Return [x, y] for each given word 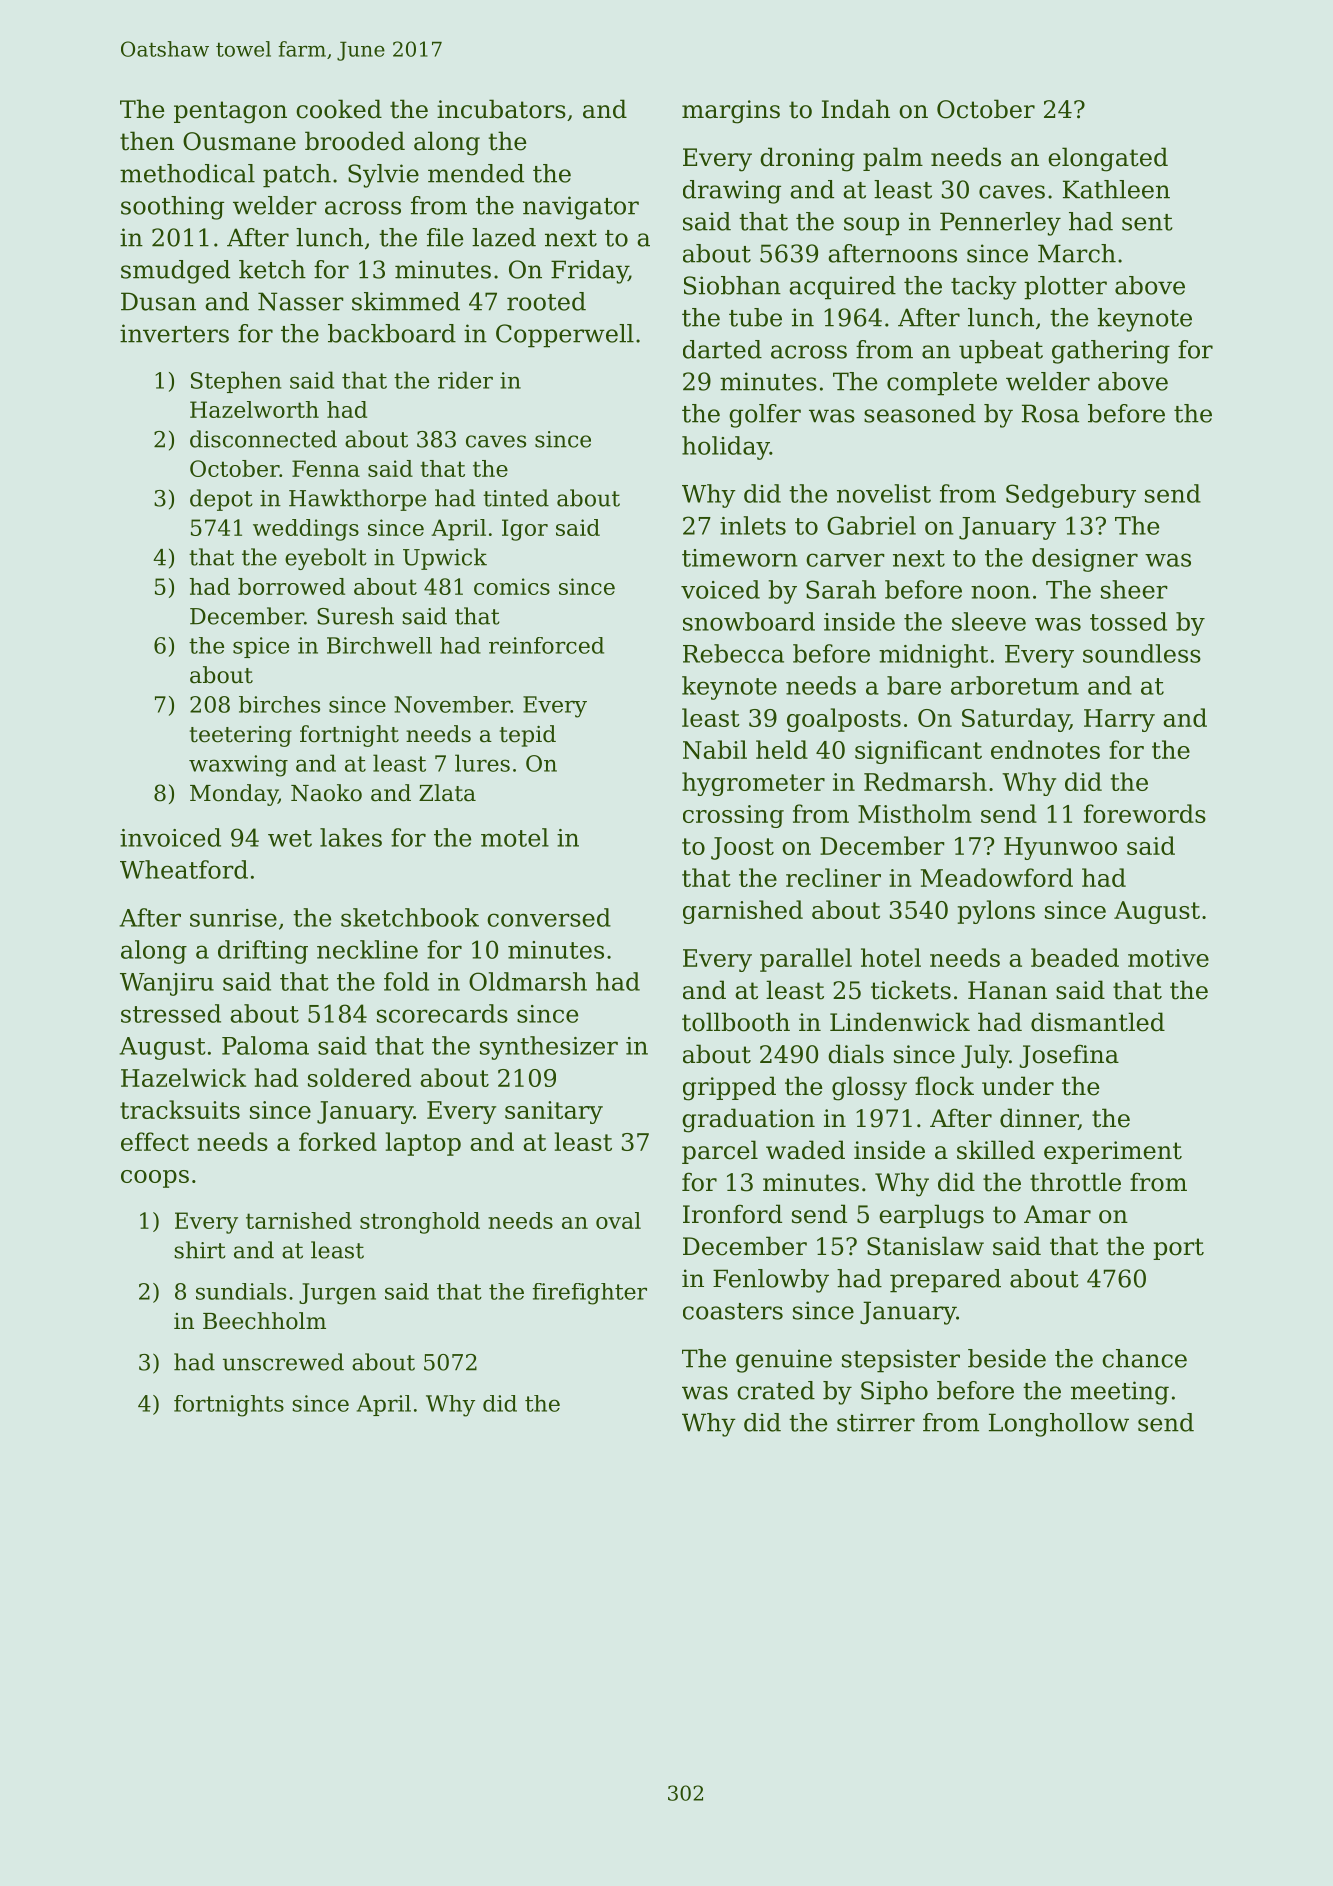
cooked [339, 109]
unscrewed [283, 1362]
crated [776, 1390]
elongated [1108, 159]
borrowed [291, 586]
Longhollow [1059, 1425]
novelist [884, 493]
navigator [581, 208]
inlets [753, 525]
